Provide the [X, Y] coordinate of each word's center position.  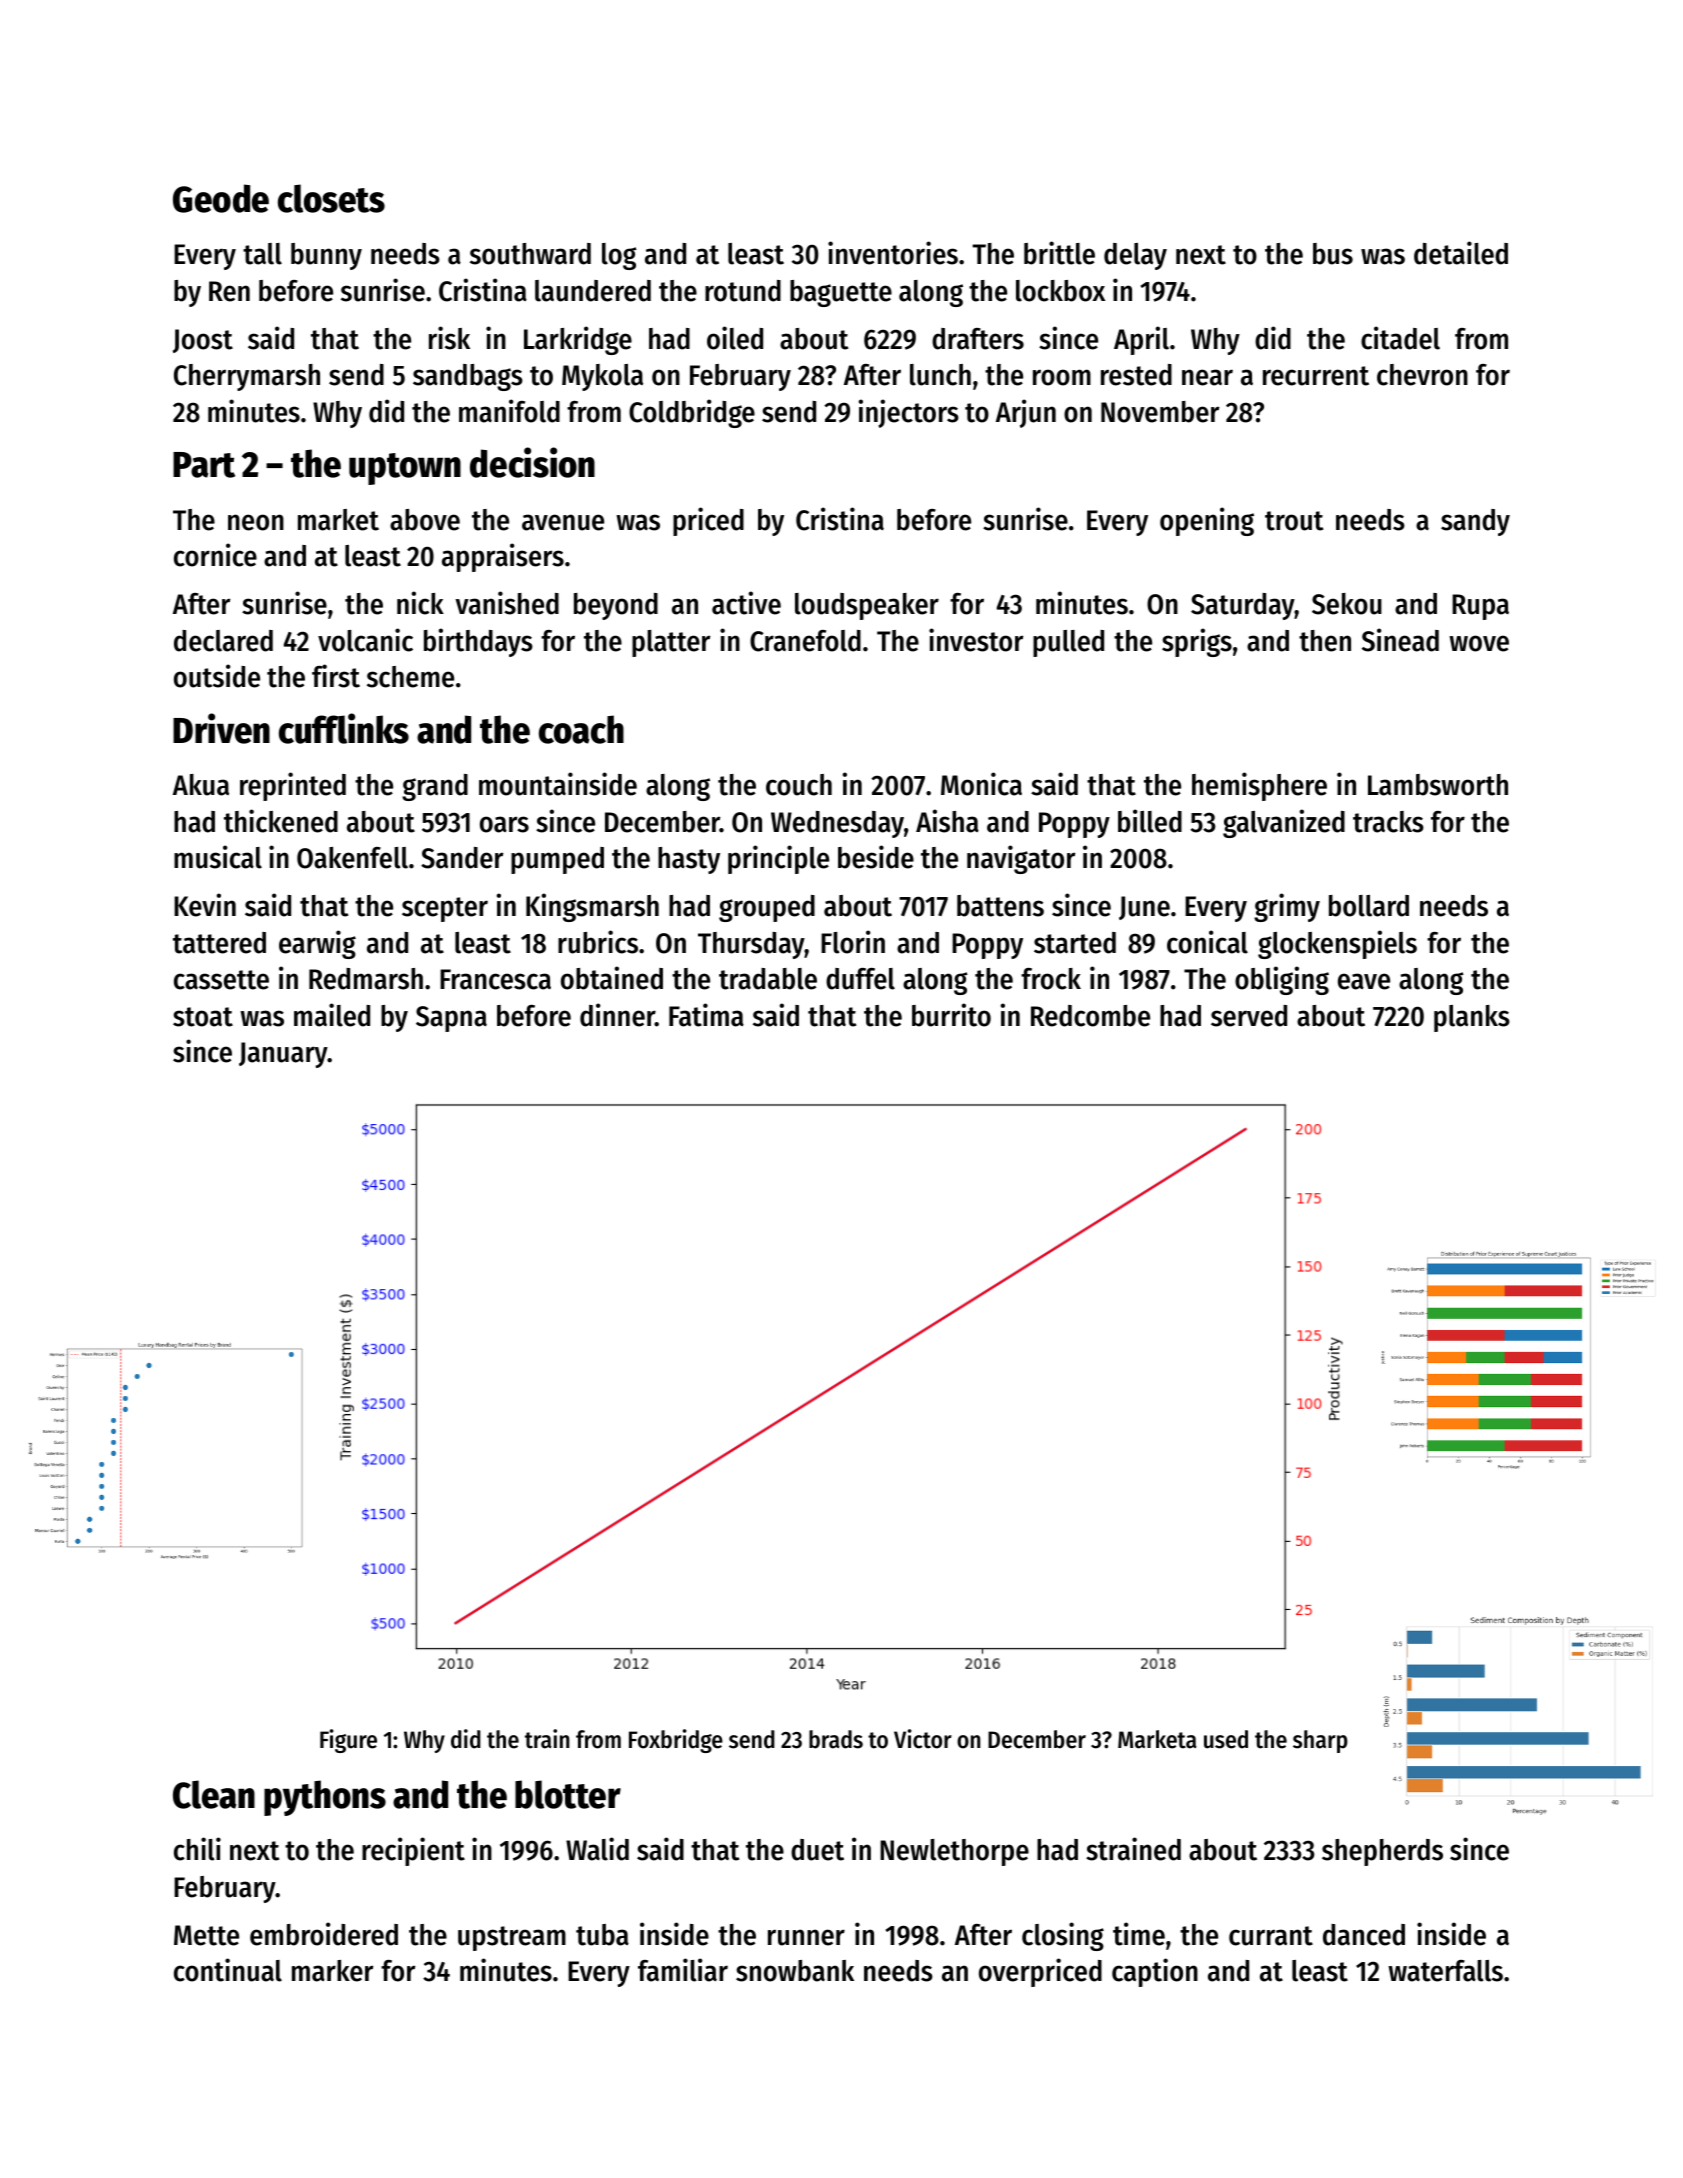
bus [1333, 254]
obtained [612, 978]
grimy [1287, 907]
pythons [325, 1798]
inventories [893, 253]
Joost [203, 341]
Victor [923, 1739]
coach [581, 729]
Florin [853, 942]
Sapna [451, 1019]
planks [1472, 1018]
